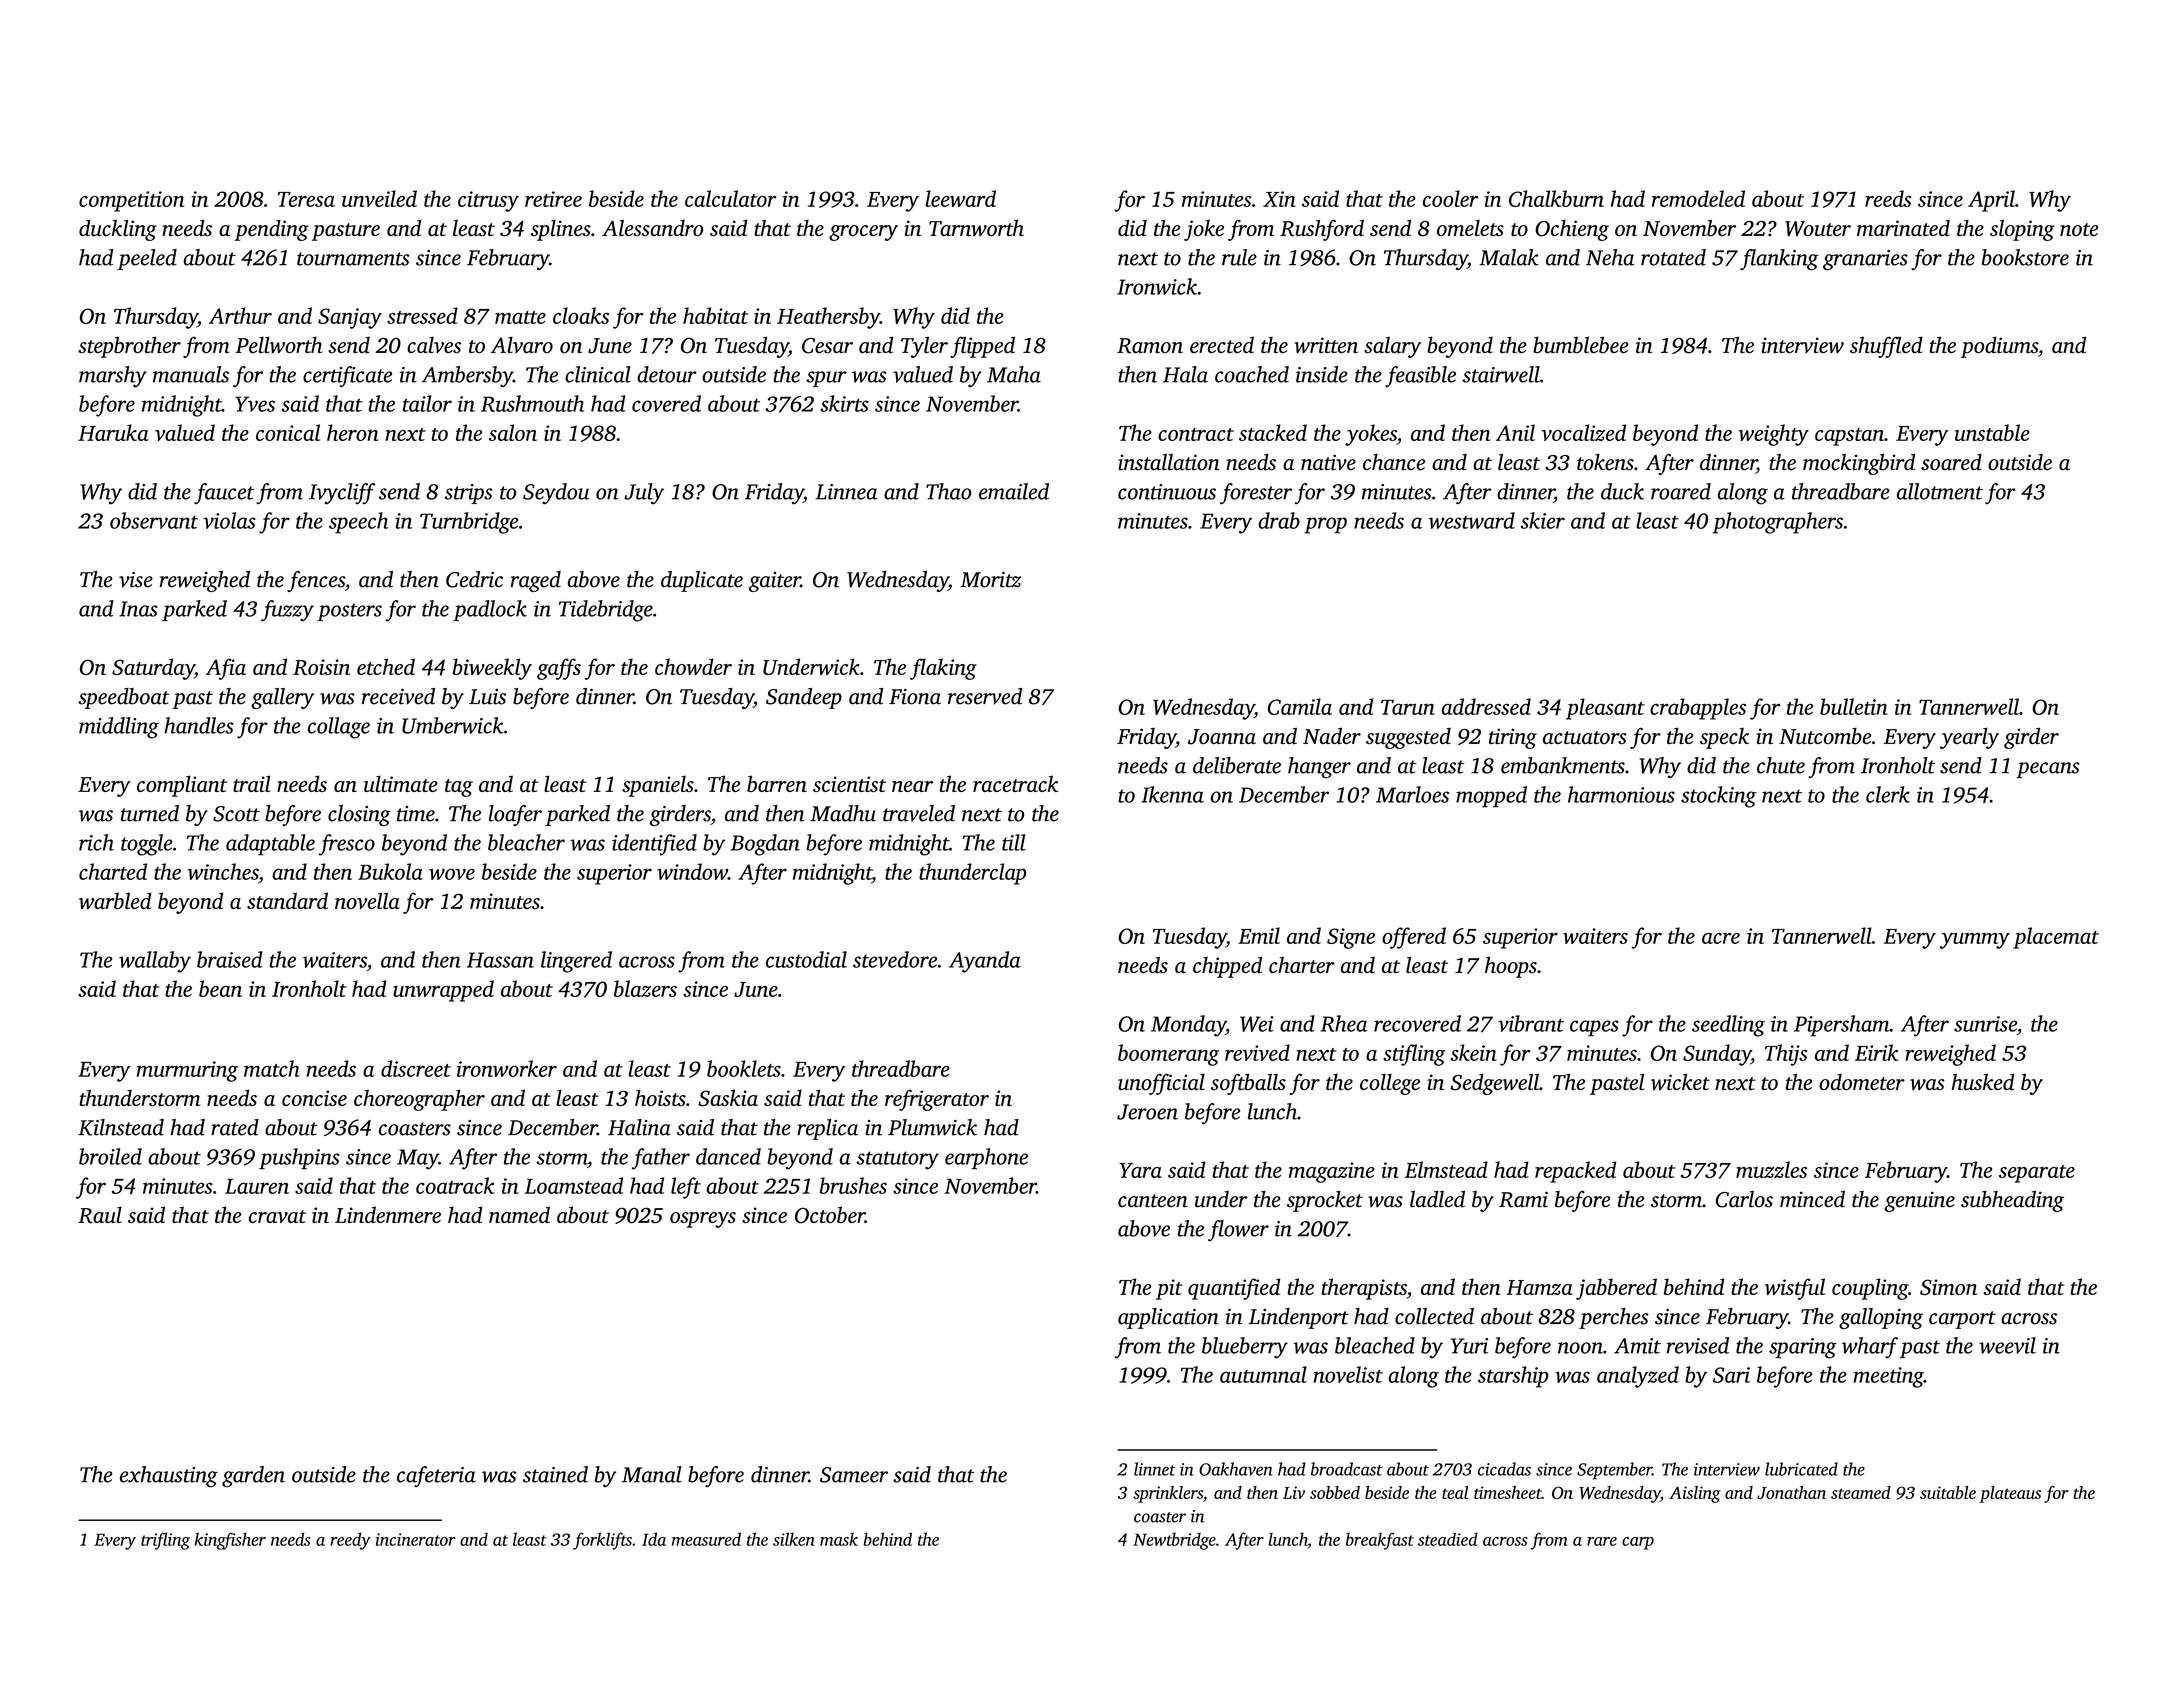  What do you see at coordinates (1983, 1082) in the screenshot?
I see `husked` at bounding box center [1983, 1082].
